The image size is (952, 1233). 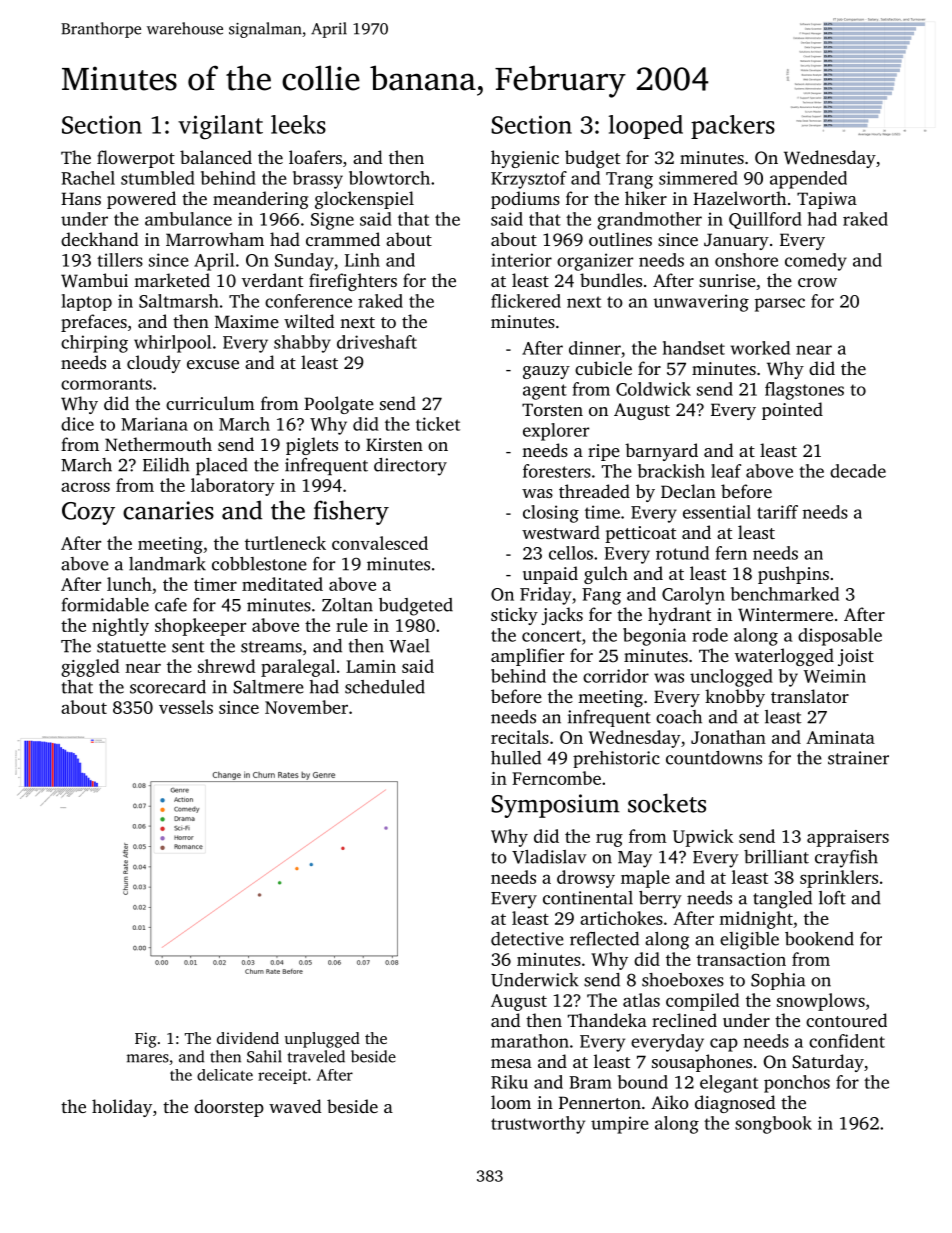 What do you see at coordinates (645, 879) in the image?
I see `maple` at bounding box center [645, 879].
